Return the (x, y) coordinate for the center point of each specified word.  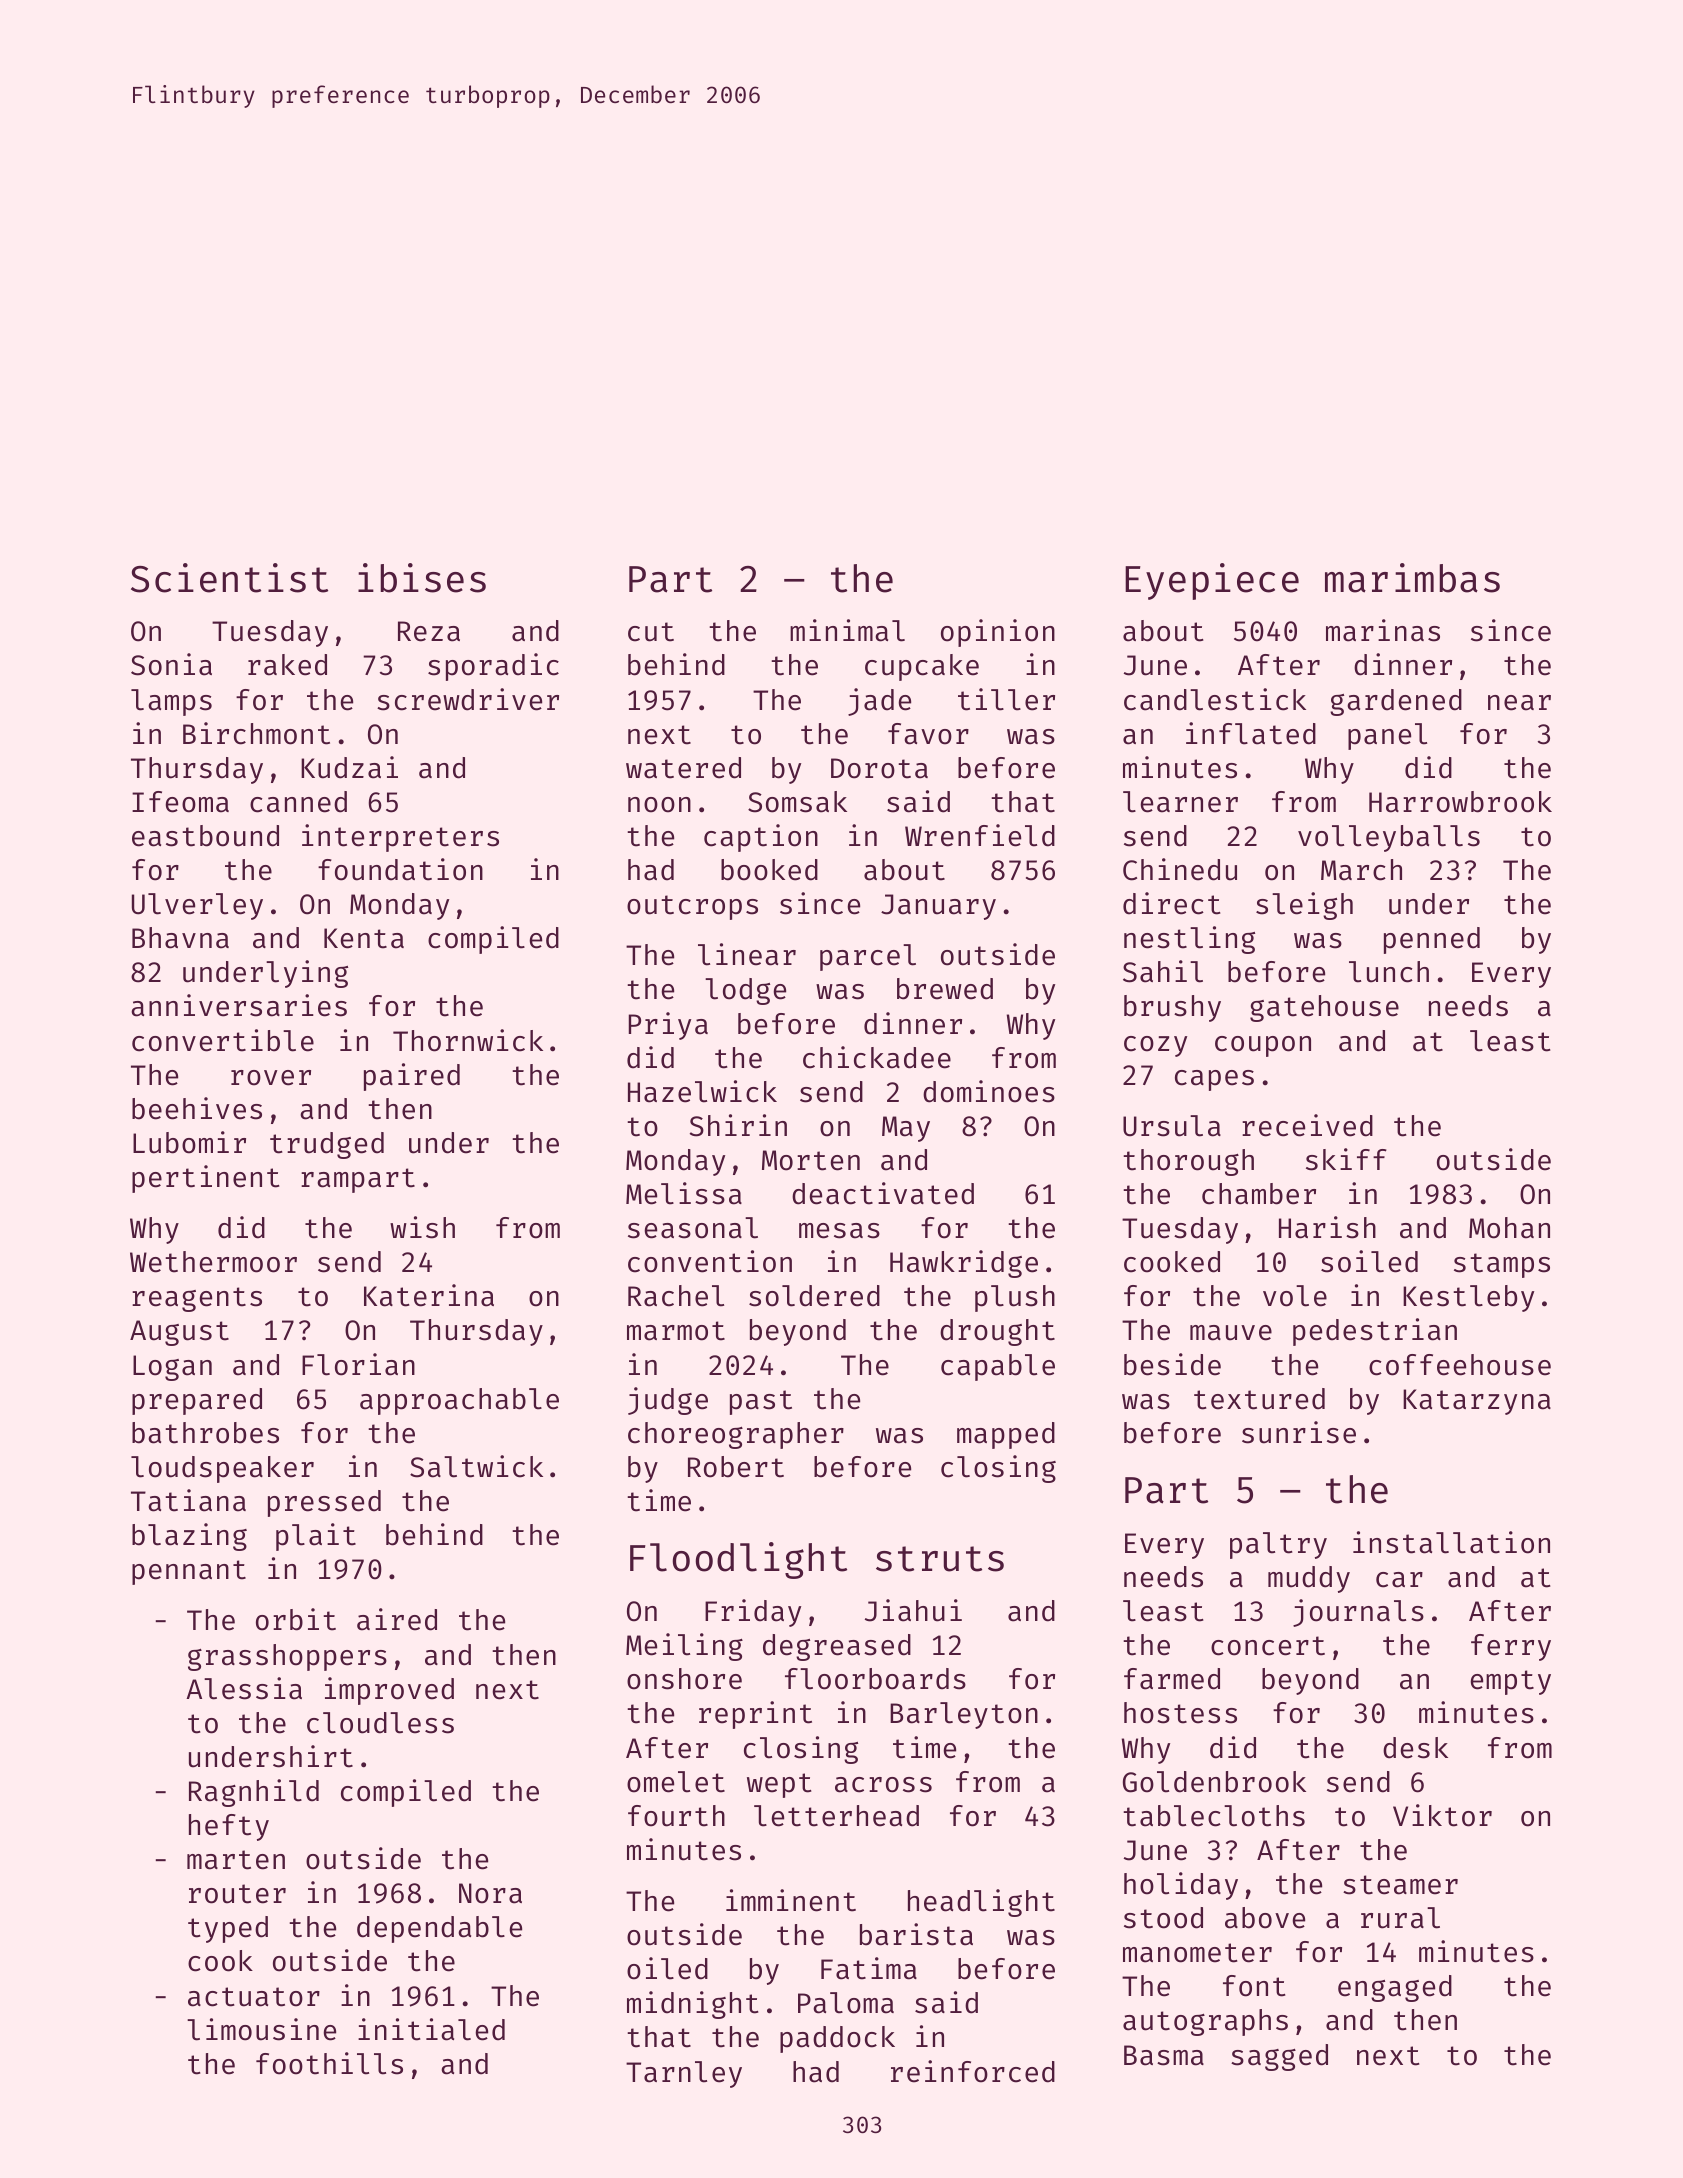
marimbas (1412, 578)
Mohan (1509, 1228)
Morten (811, 1160)
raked (287, 665)
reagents (197, 1299)
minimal (847, 630)
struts (940, 1559)
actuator (254, 1997)
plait (316, 1537)
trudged (327, 1145)
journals (1358, 1613)
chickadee (877, 1057)
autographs (1205, 2022)
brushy (1172, 1008)
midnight (692, 2005)
